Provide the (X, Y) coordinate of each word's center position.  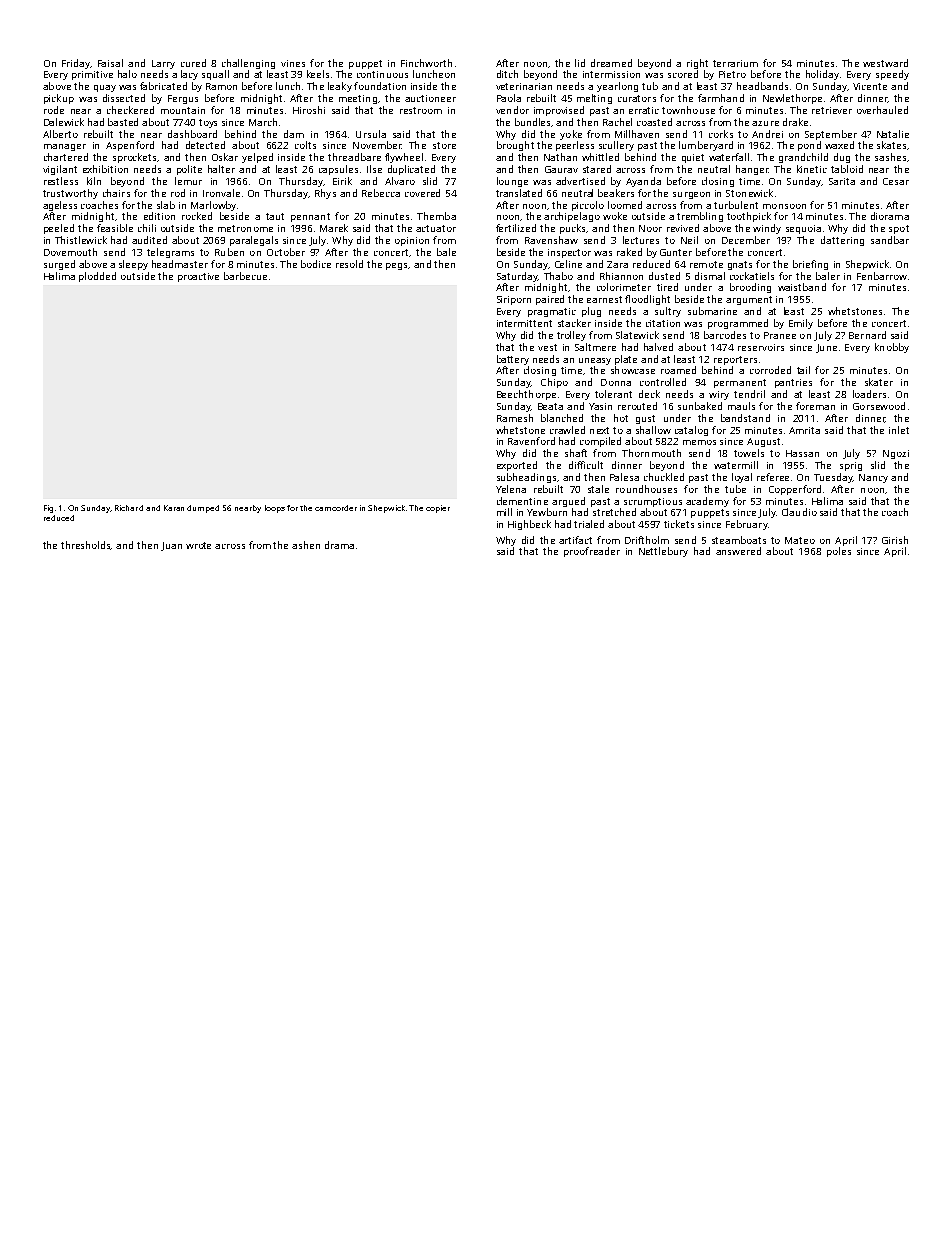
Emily (801, 324)
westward (885, 63)
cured (193, 63)
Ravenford (531, 441)
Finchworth (426, 63)
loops (275, 509)
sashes (890, 157)
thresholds (86, 545)
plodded (97, 277)
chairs (116, 193)
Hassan (802, 453)
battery (513, 360)
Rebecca (381, 193)
